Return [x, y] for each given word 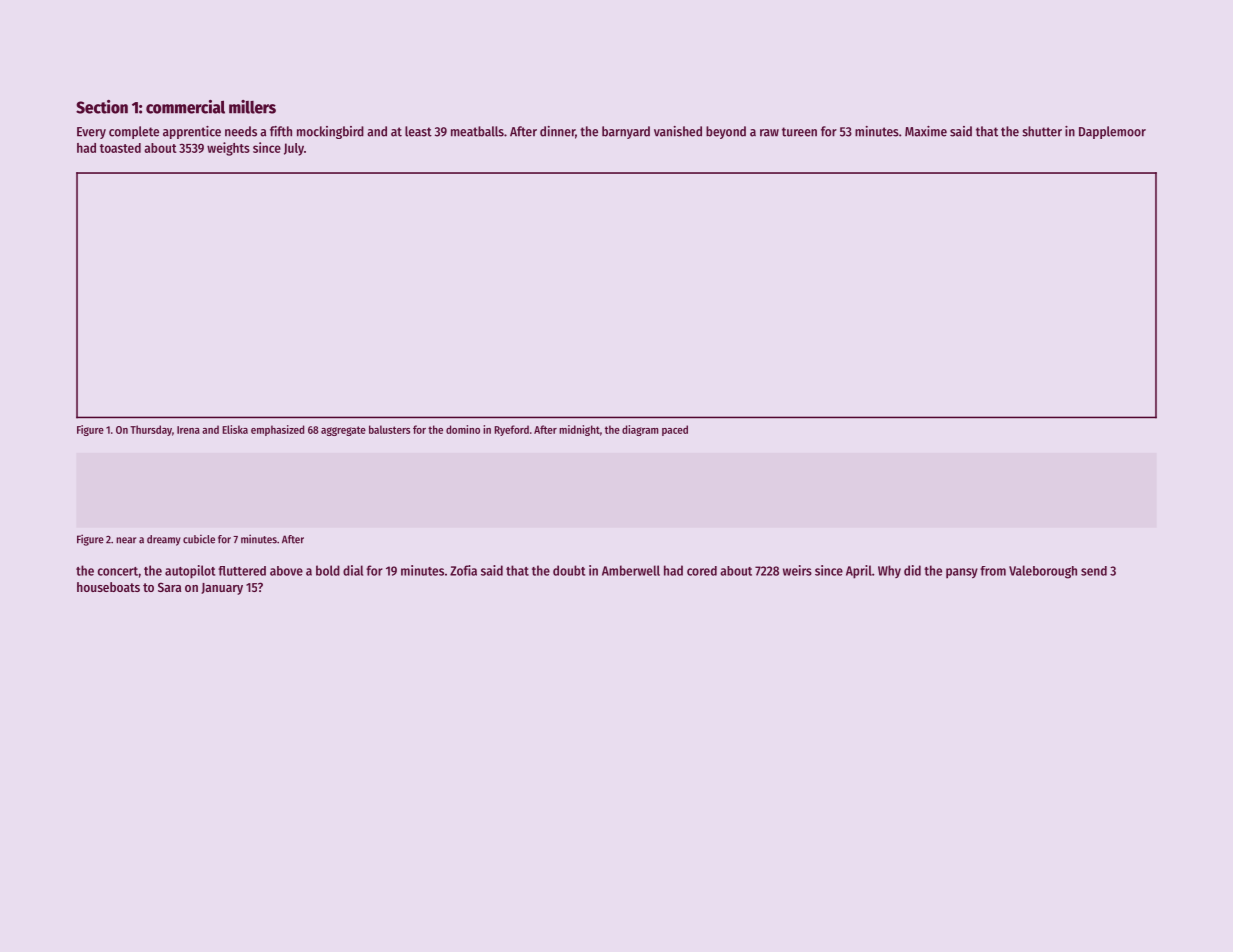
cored [702, 571]
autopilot [190, 572]
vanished [678, 131]
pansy [962, 573]
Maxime [926, 131]
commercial [185, 107]
